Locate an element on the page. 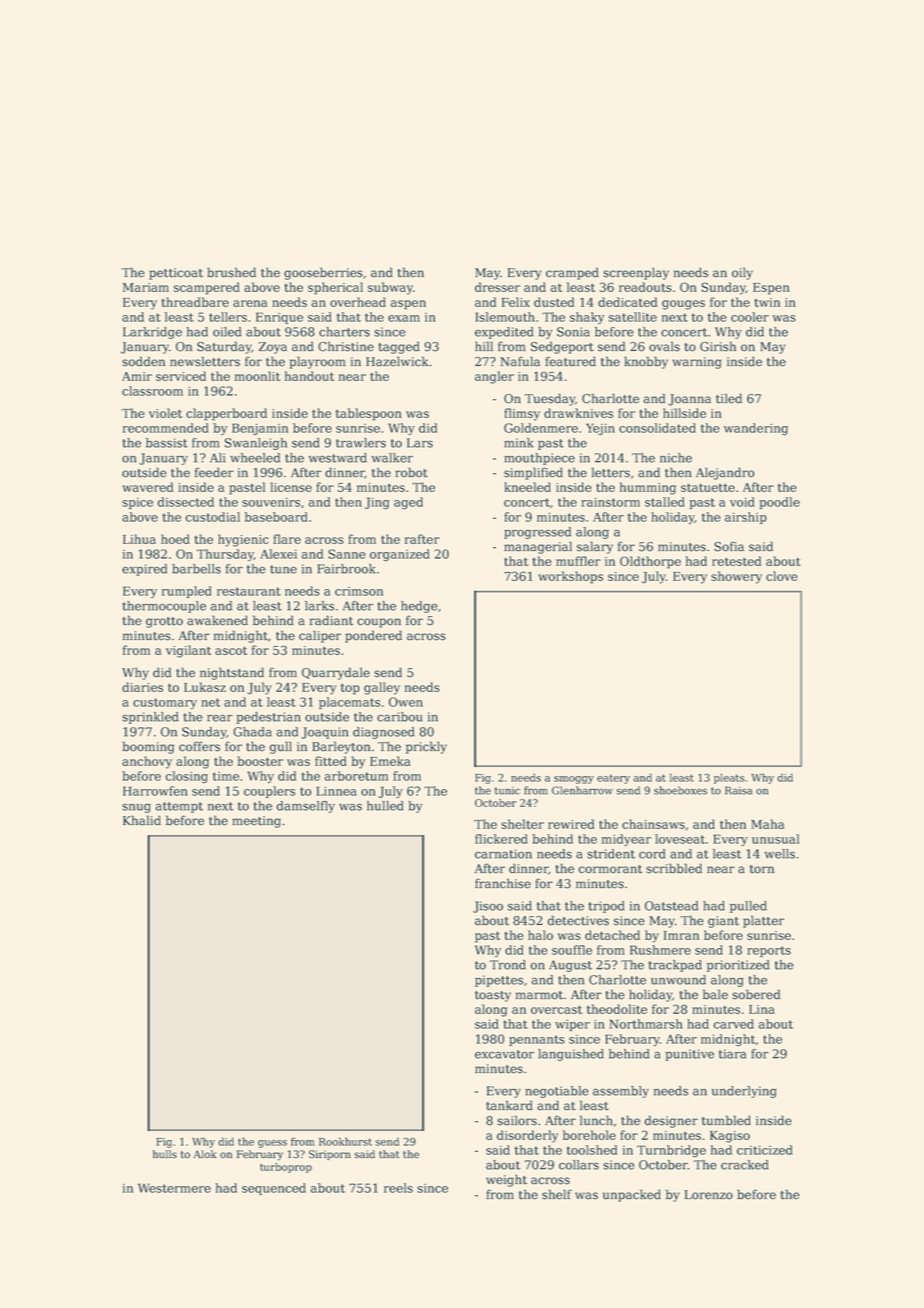 This image has height=1308, width=924. subway is located at coordinates (390, 288).
